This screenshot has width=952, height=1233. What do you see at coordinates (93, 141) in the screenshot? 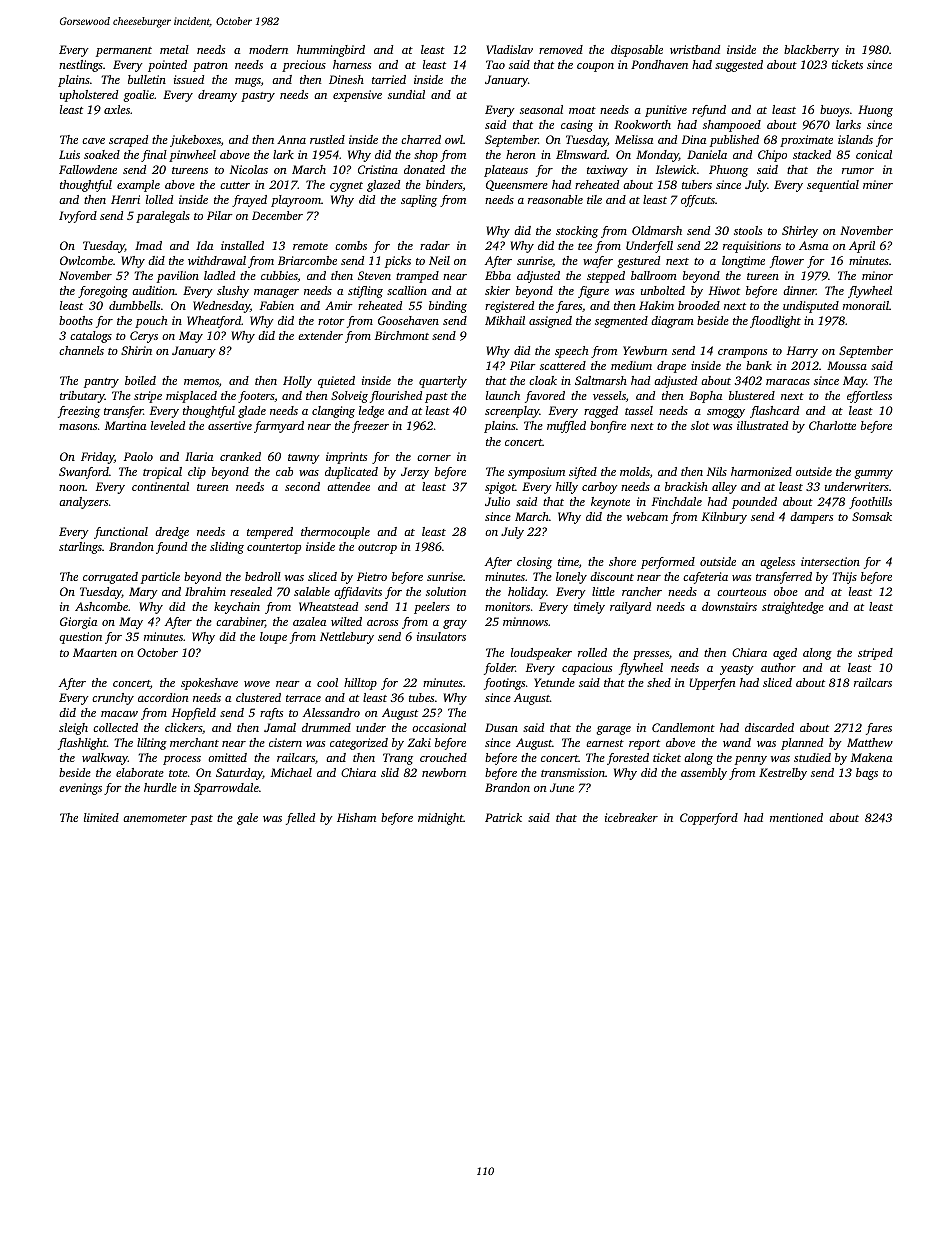
I see `cave` at bounding box center [93, 141].
